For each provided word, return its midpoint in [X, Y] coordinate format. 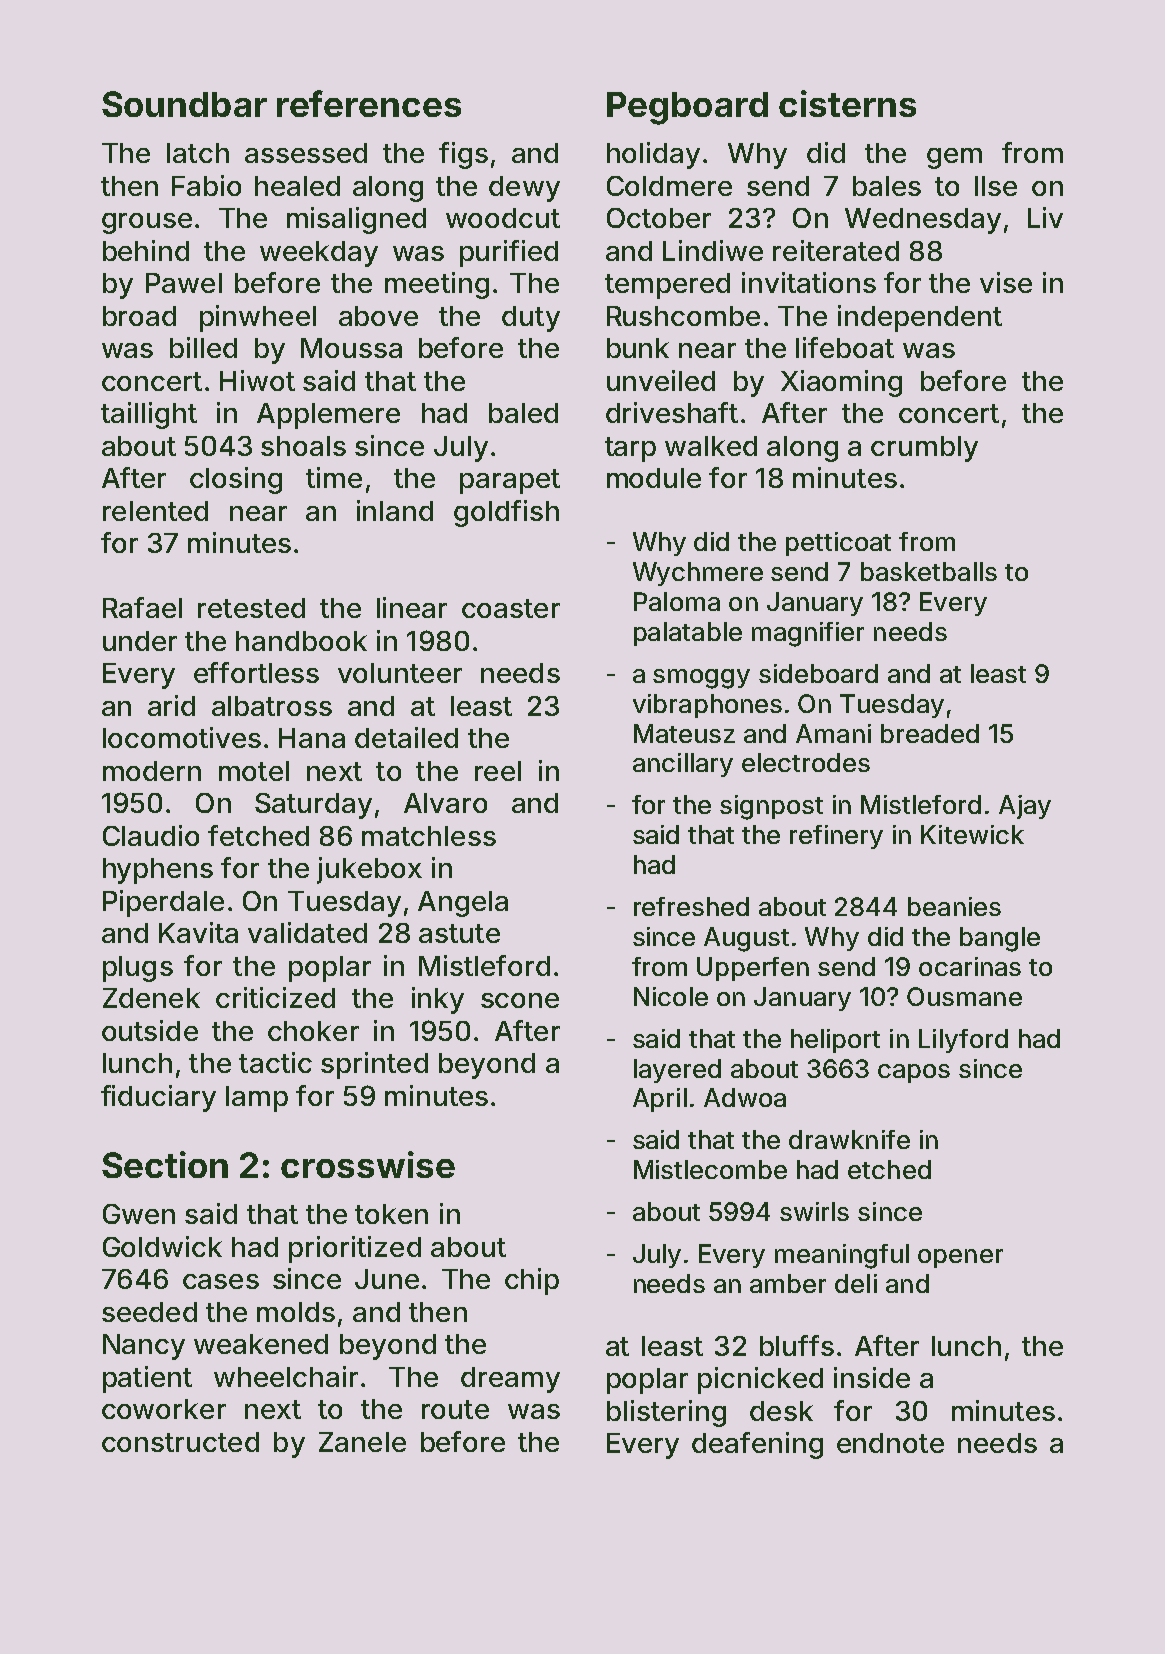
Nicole [671, 996]
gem [954, 158]
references [369, 103]
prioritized [355, 1249]
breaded [930, 733]
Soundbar [184, 104]
